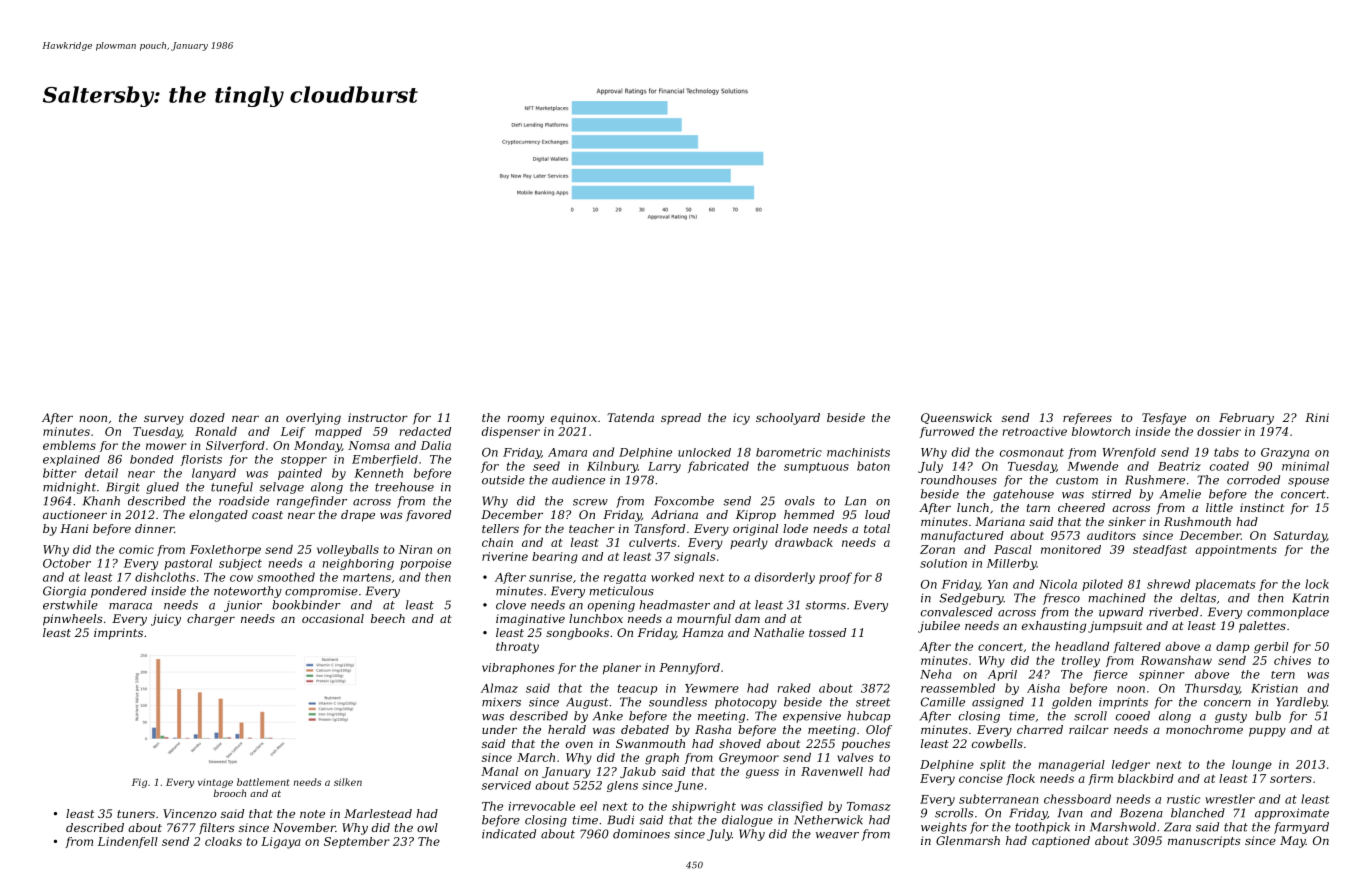 The height and width of the page is (887, 1372). What do you see at coordinates (1164, 419) in the page?
I see `Tesfaye` at bounding box center [1164, 419].
